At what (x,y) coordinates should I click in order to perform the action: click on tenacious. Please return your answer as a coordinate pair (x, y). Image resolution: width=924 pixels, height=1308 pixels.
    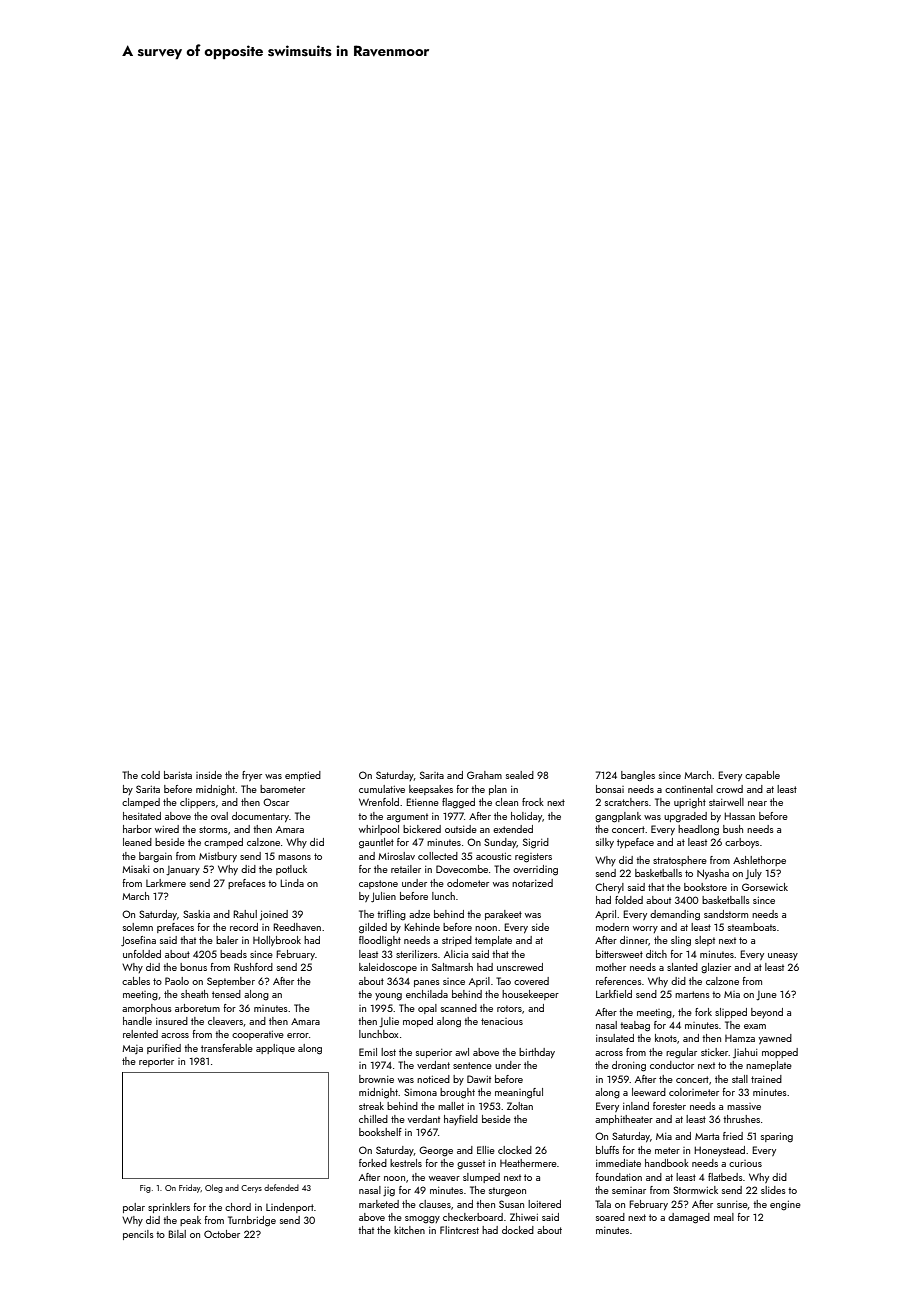
    Looking at the image, I should click on (502, 1021).
